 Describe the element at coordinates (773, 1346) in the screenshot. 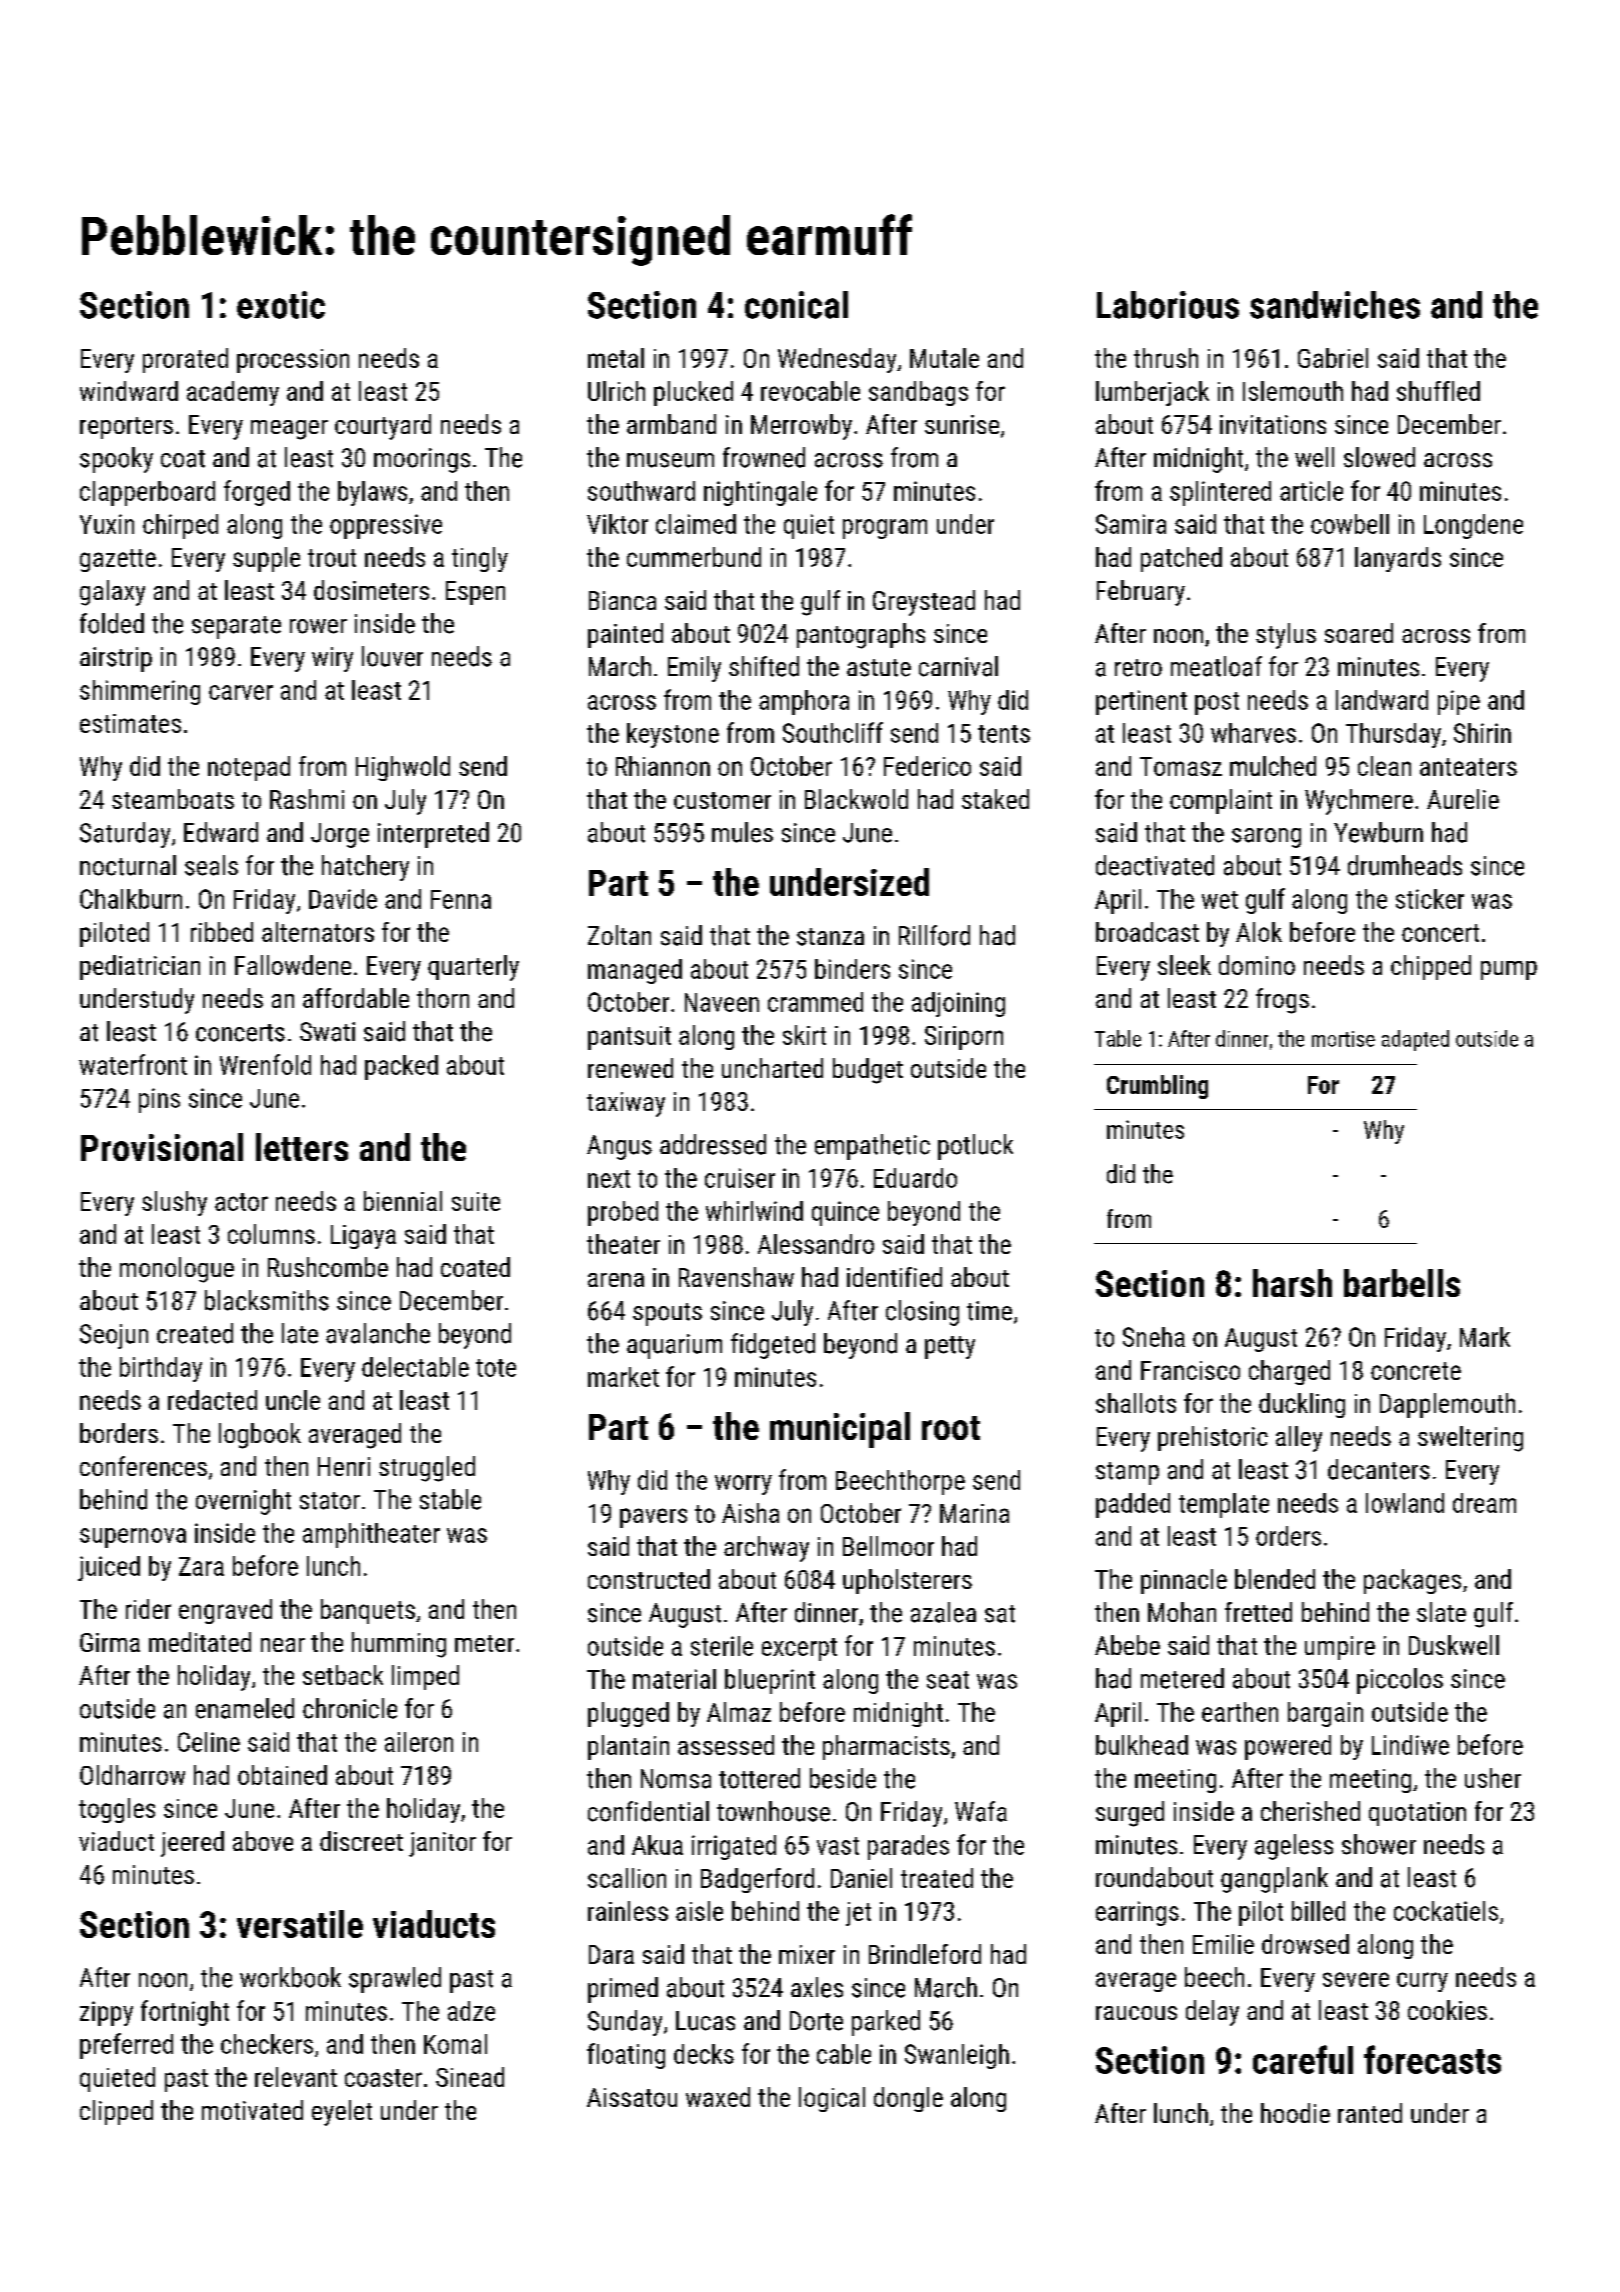

I see `fidgeted` at that location.
